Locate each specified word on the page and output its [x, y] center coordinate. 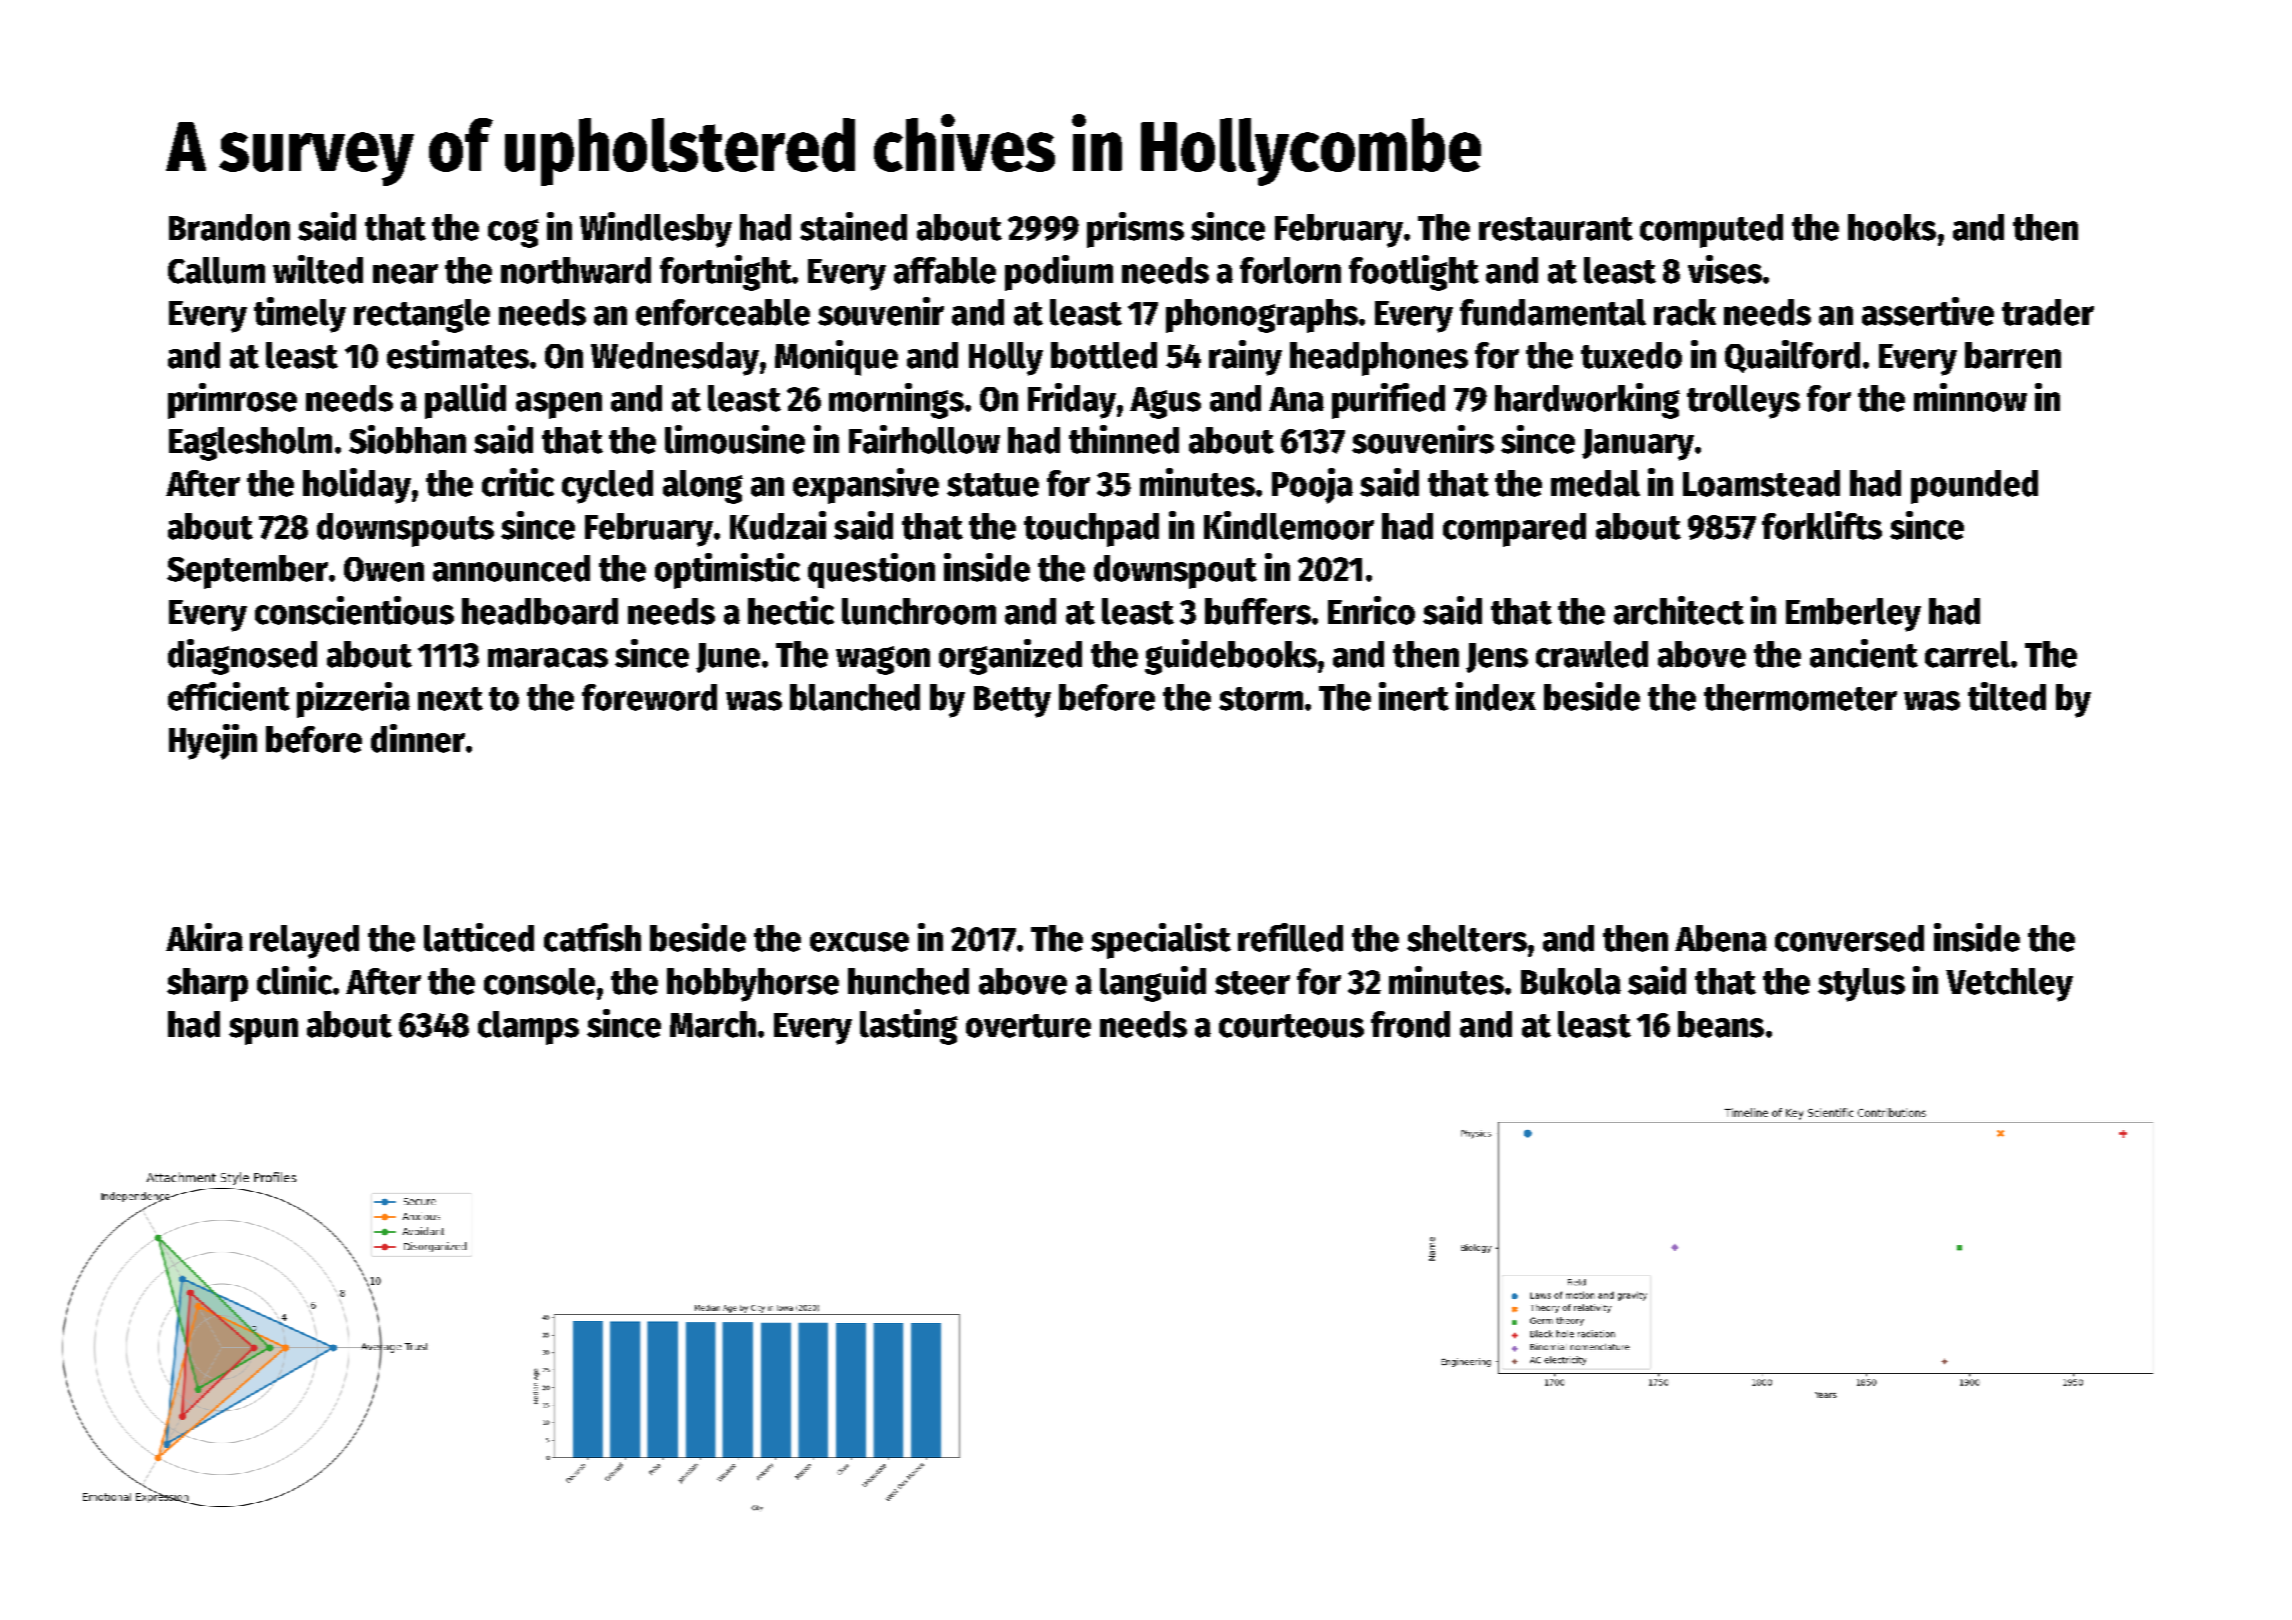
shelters [1467, 938]
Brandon [229, 227]
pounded [1974, 487]
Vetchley [2009, 985]
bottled [1104, 355]
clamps [528, 1028]
